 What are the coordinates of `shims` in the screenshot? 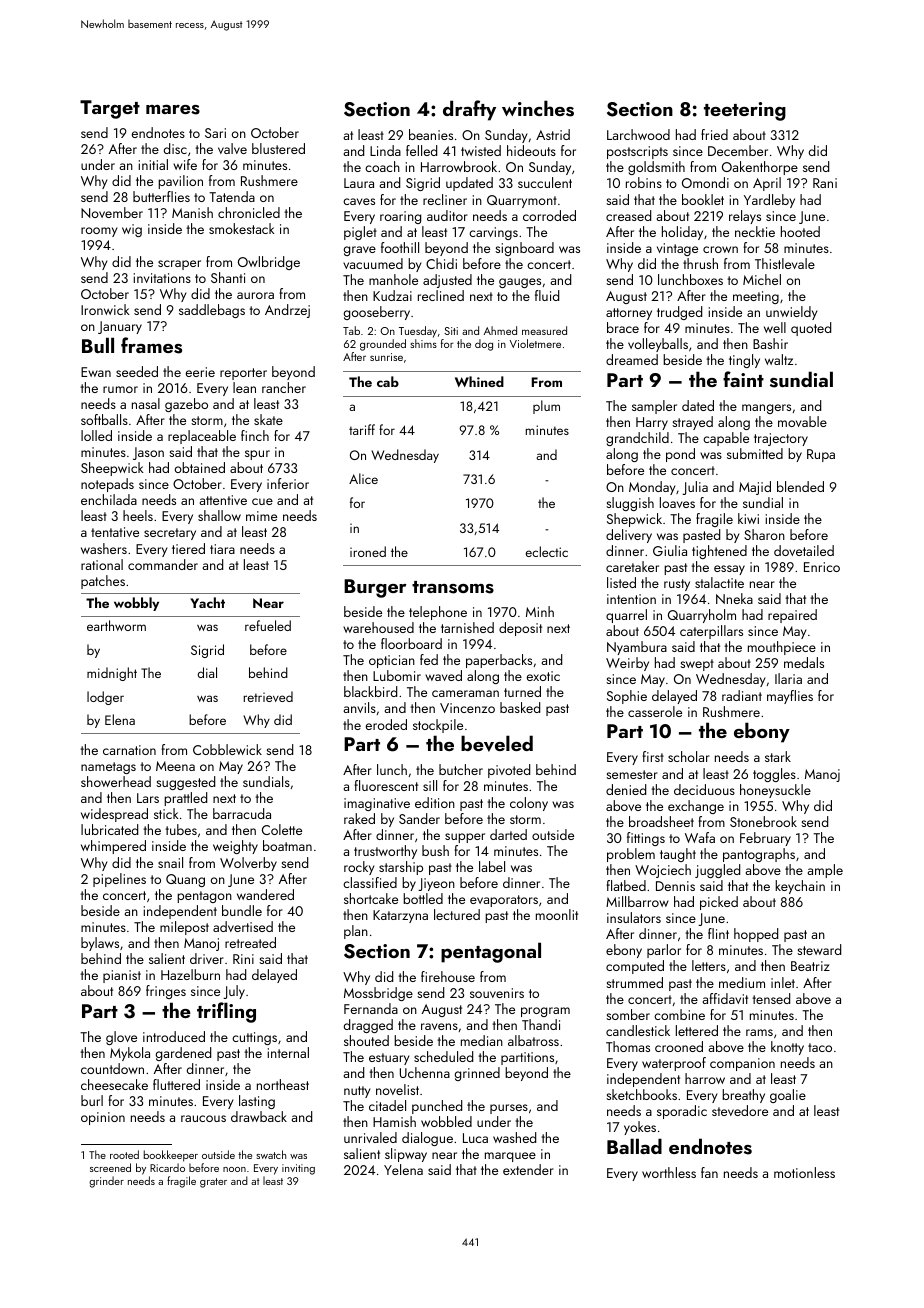 It's located at (424, 343).
